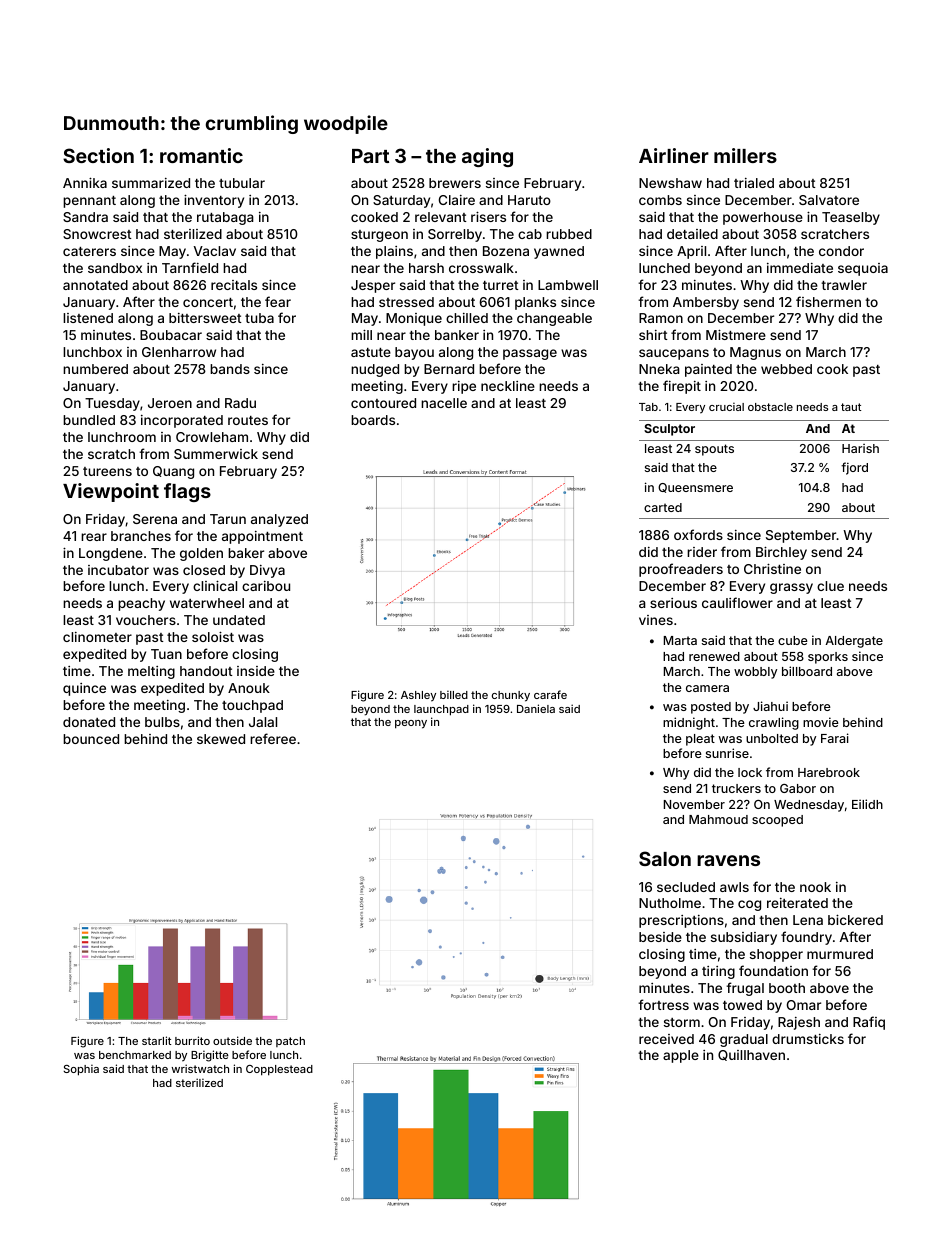 The image size is (952, 1233). I want to click on harsh, so click(426, 268).
